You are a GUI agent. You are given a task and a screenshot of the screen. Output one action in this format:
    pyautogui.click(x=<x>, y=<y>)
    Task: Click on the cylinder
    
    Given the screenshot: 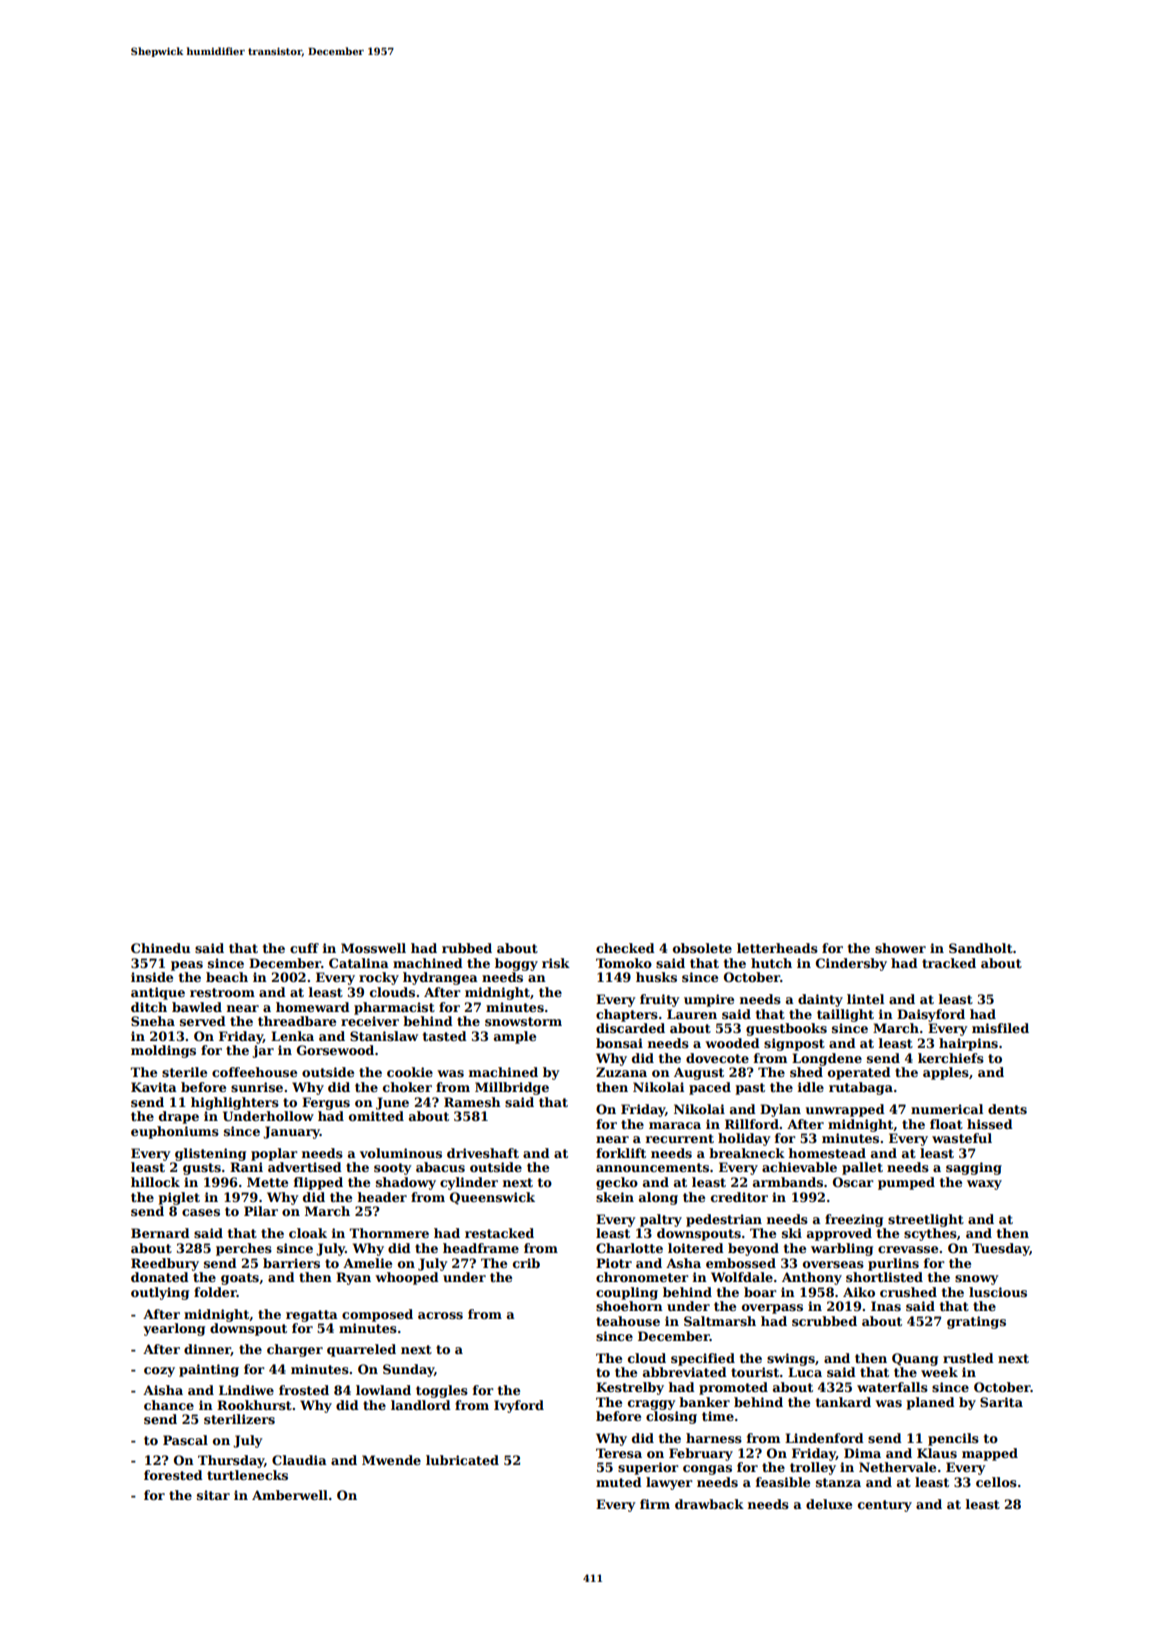 What is the action you would take?
    pyautogui.click(x=469, y=1183)
